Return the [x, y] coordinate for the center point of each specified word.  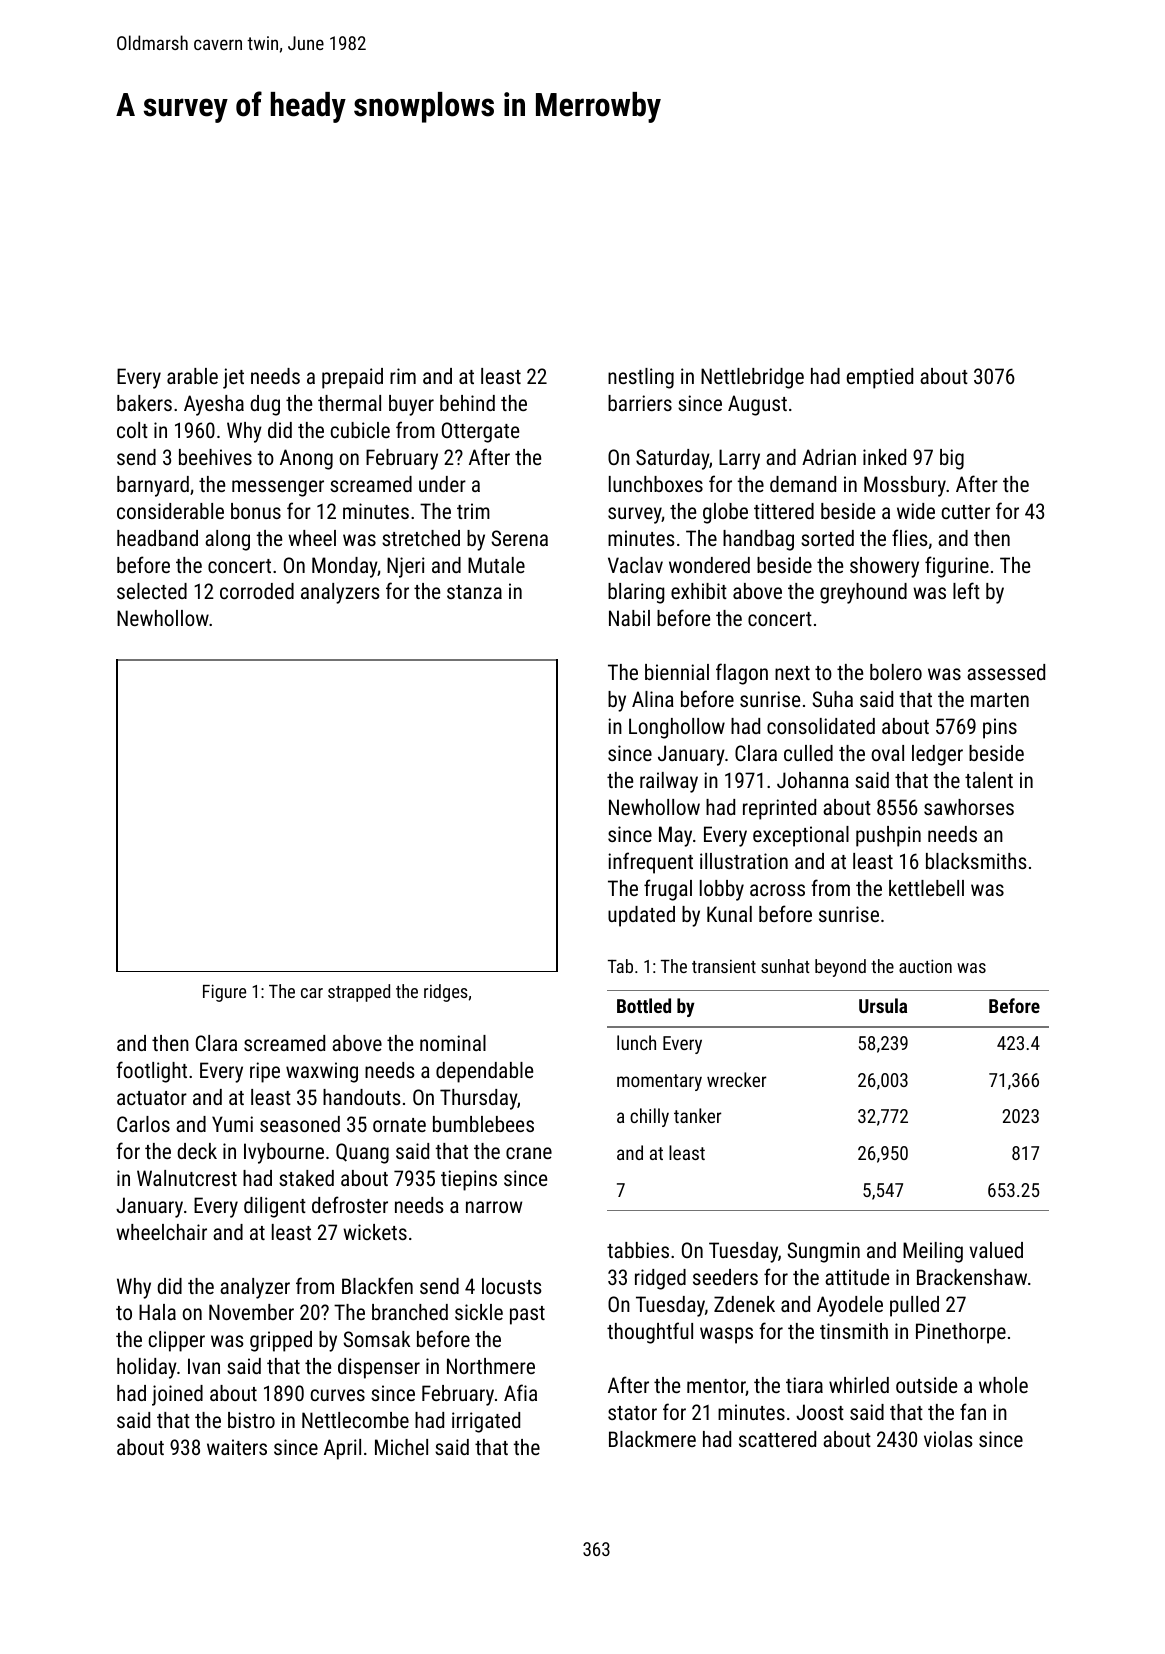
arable [192, 376]
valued [996, 1250]
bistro [251, 1420]
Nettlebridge [752, 378]
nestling [641, 378]
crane [529, 1153]
